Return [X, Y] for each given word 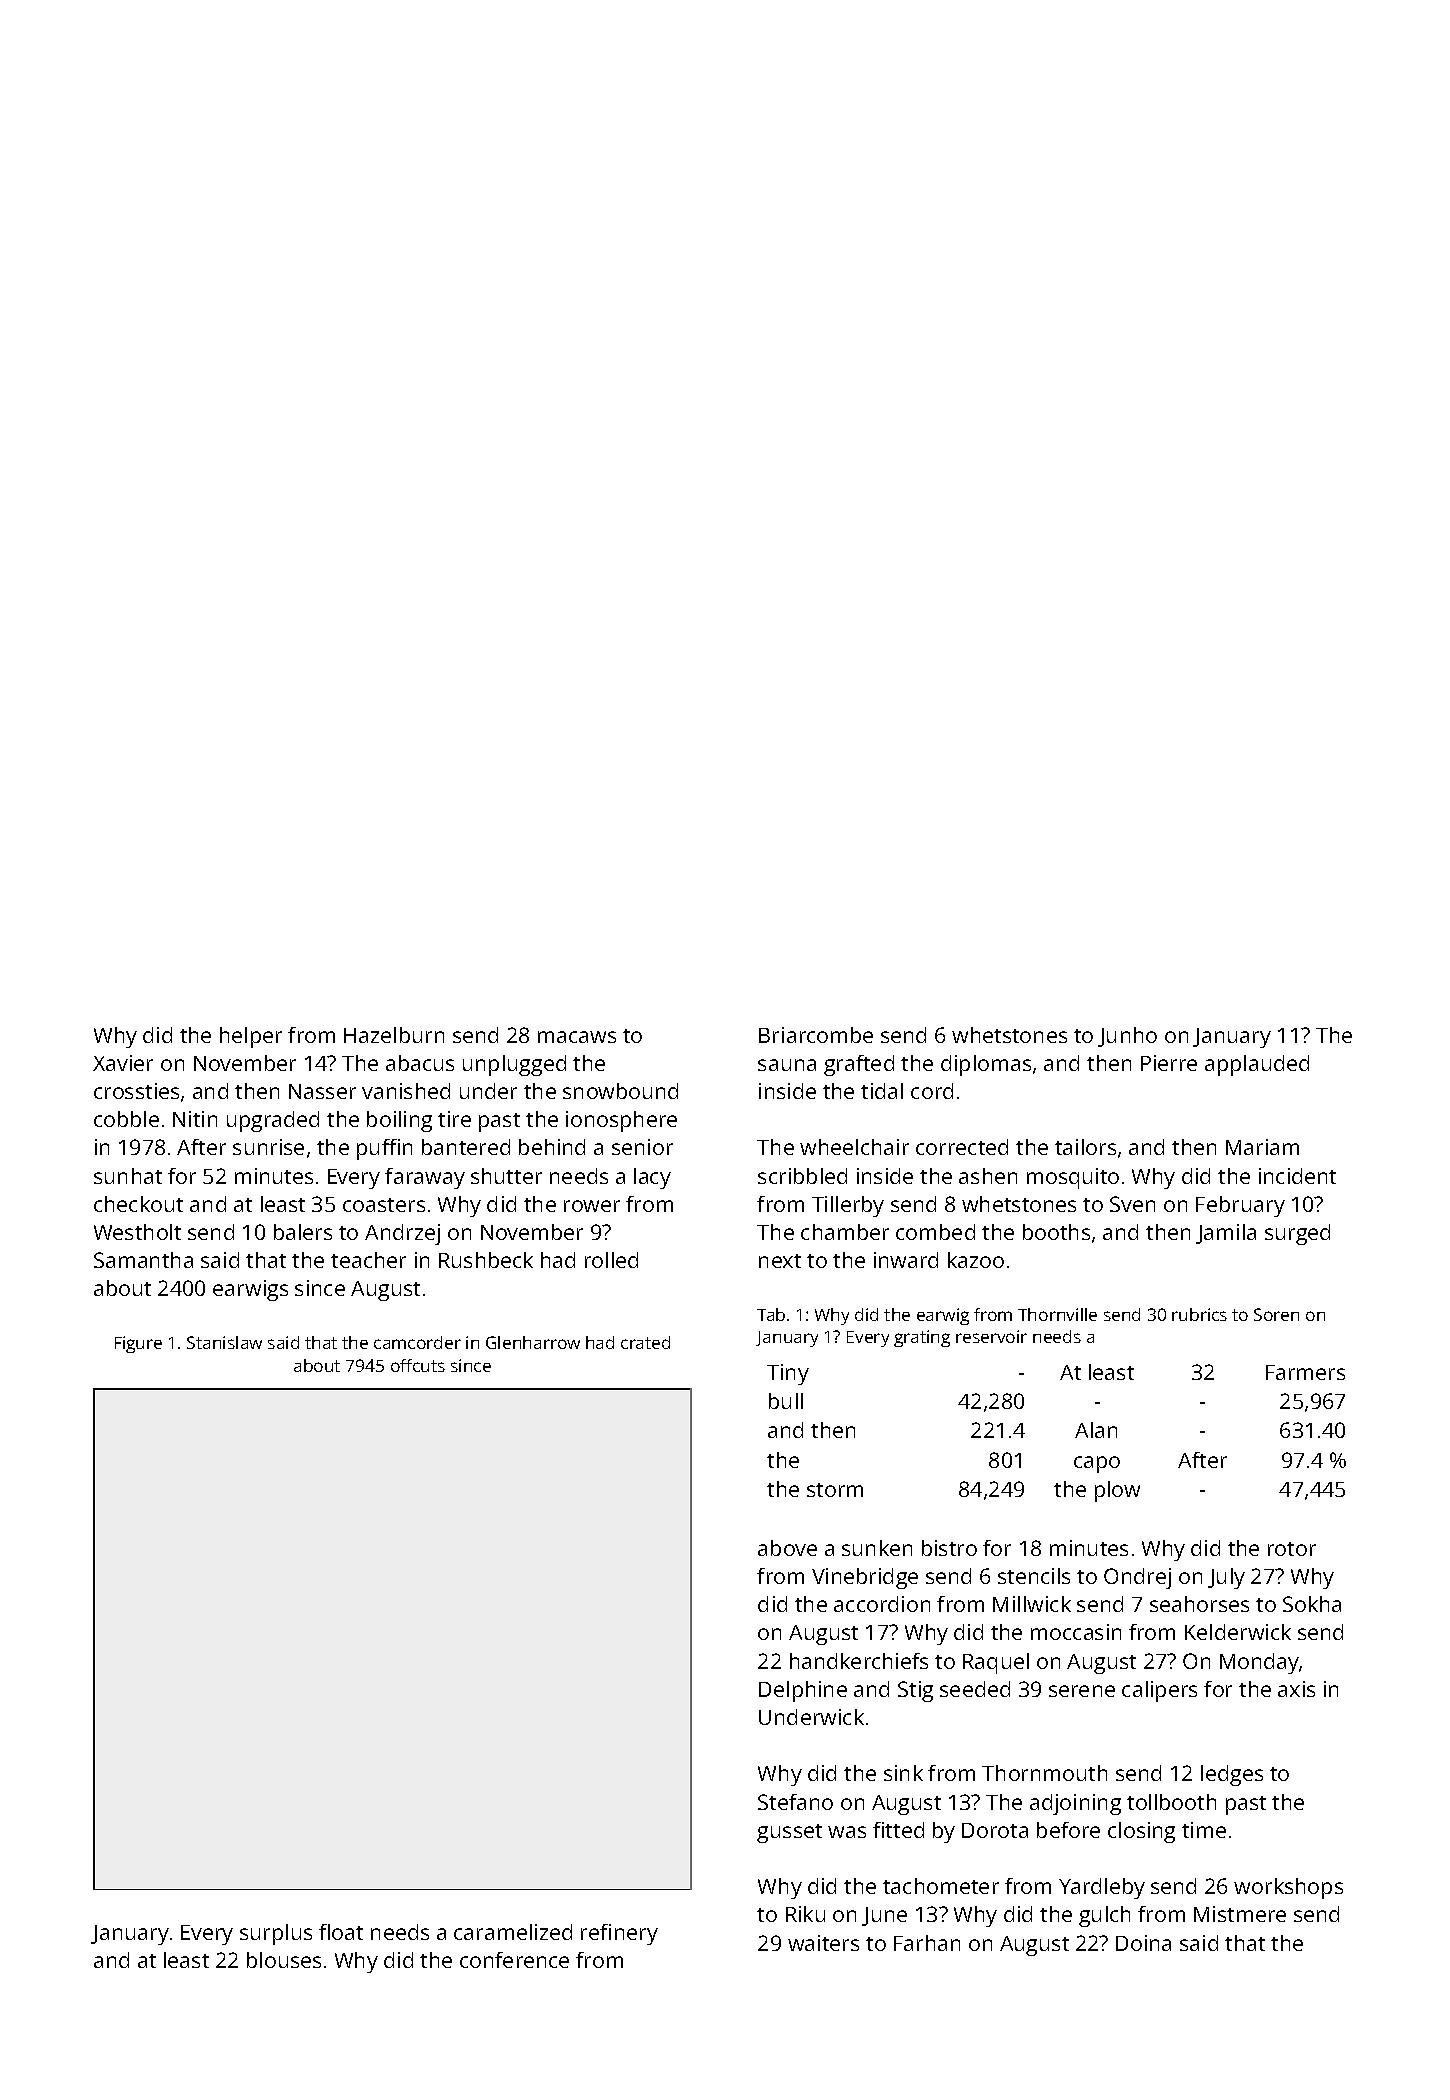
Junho [1127, 1037]
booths [1056, 1232]
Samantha [143, 1260]
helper [251, 1037]
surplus [276, 1934]
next [780, 1261]
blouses [284, 1960]
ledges [1232, 1775]
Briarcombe [816, 1035]
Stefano [795, 1802]
